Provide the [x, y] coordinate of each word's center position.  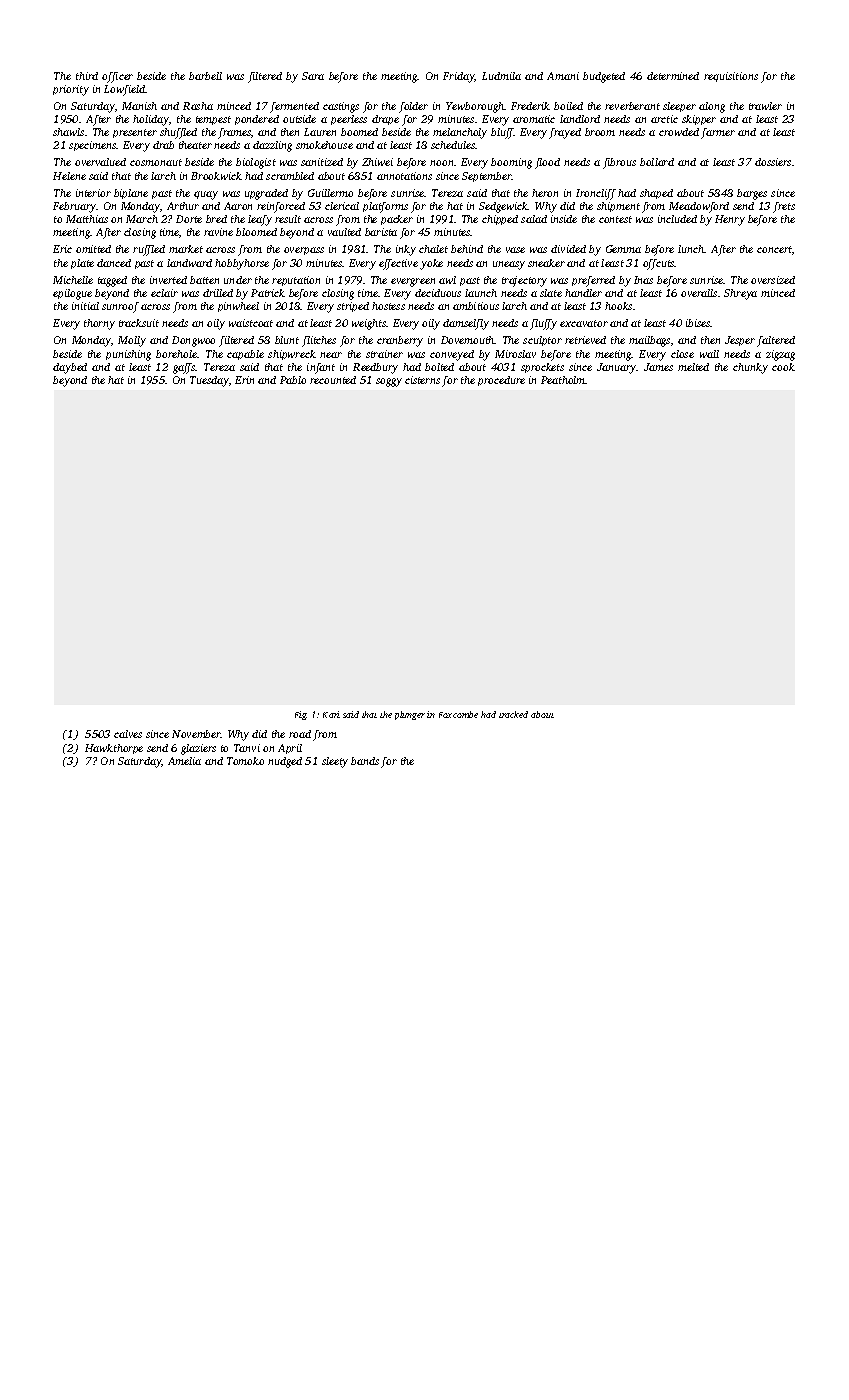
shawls [68, 132]
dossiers [773, 162]
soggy [389, 382]
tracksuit [139, 323]
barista [381, 232]
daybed [70, 368]
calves [128, 734]
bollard [657, 162]
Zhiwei [377, 162]
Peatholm [563, 380]
